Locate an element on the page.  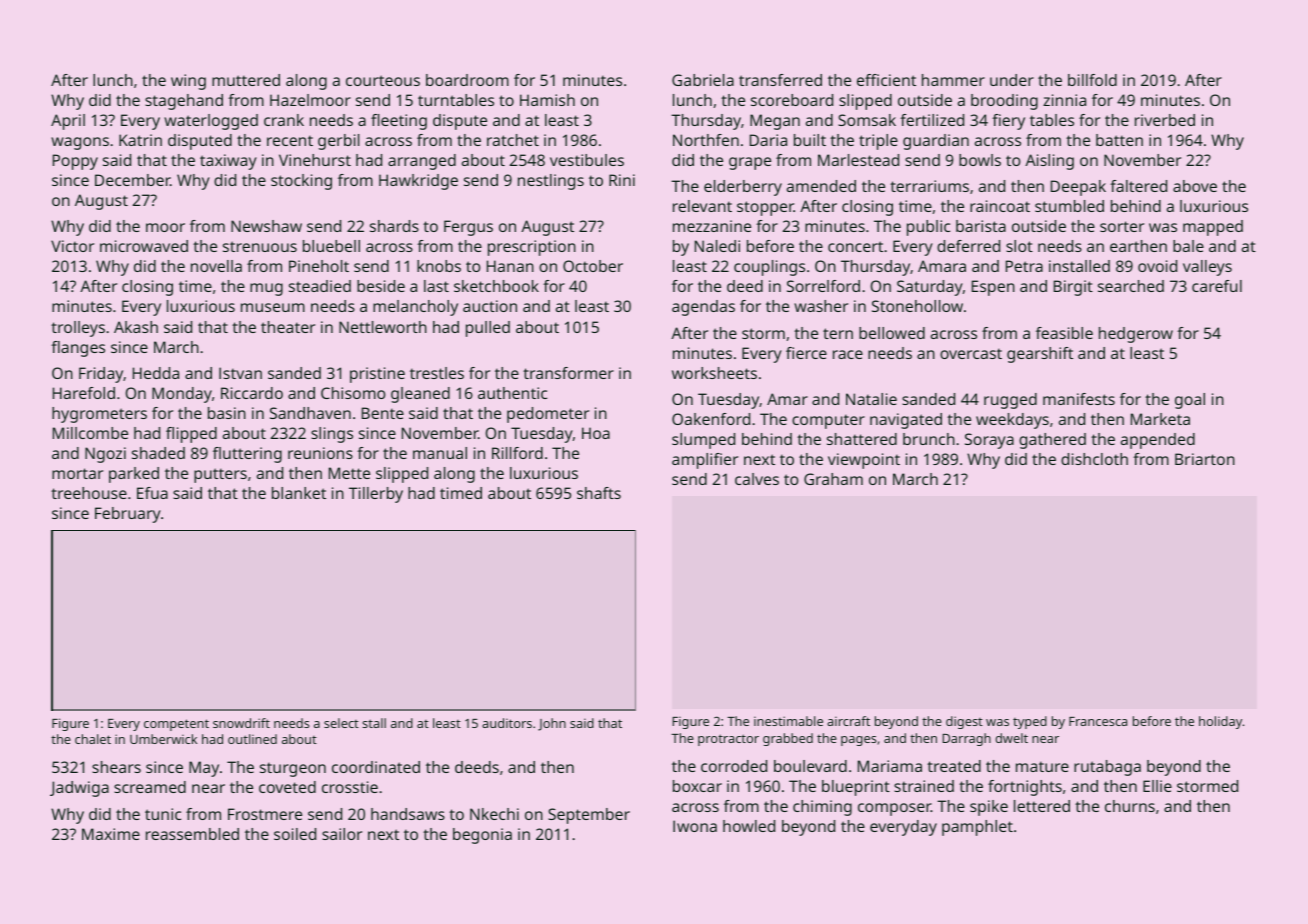
wing is located at coordinates (188, 82).
